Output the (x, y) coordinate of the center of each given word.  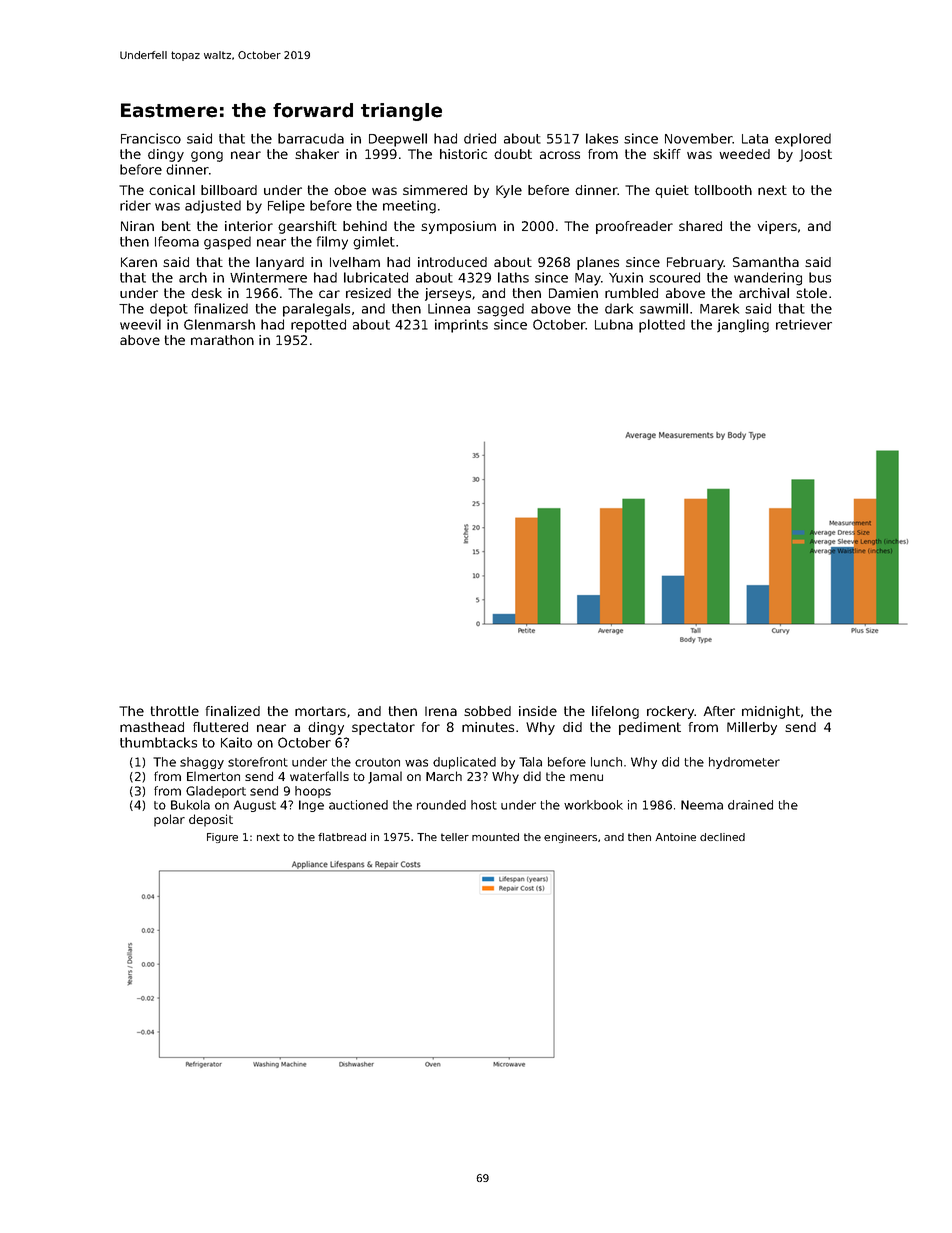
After (719, 711)
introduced (452, 262)
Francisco (151, 138)
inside (538, 711)
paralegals (316, 310)
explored (803, 140)
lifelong (615, 712)
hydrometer (744, 763)
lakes (602, 138)
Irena (441, 711)
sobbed (487, 711)
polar (169, 820)
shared (700, 226)
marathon (222, 340)
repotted (318, 326)
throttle (175, 711)
